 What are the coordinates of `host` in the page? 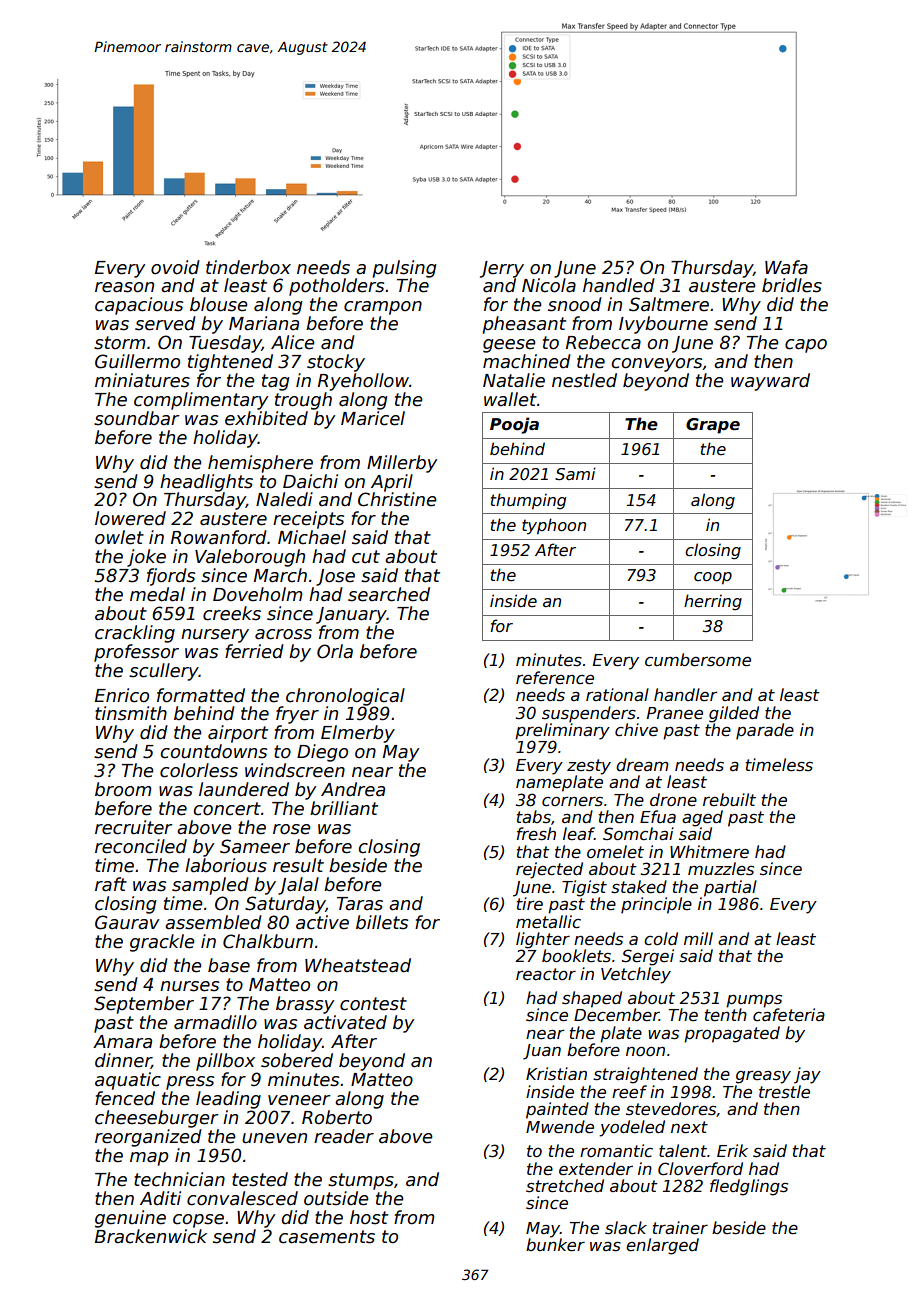 It's located at (369, 1217).
